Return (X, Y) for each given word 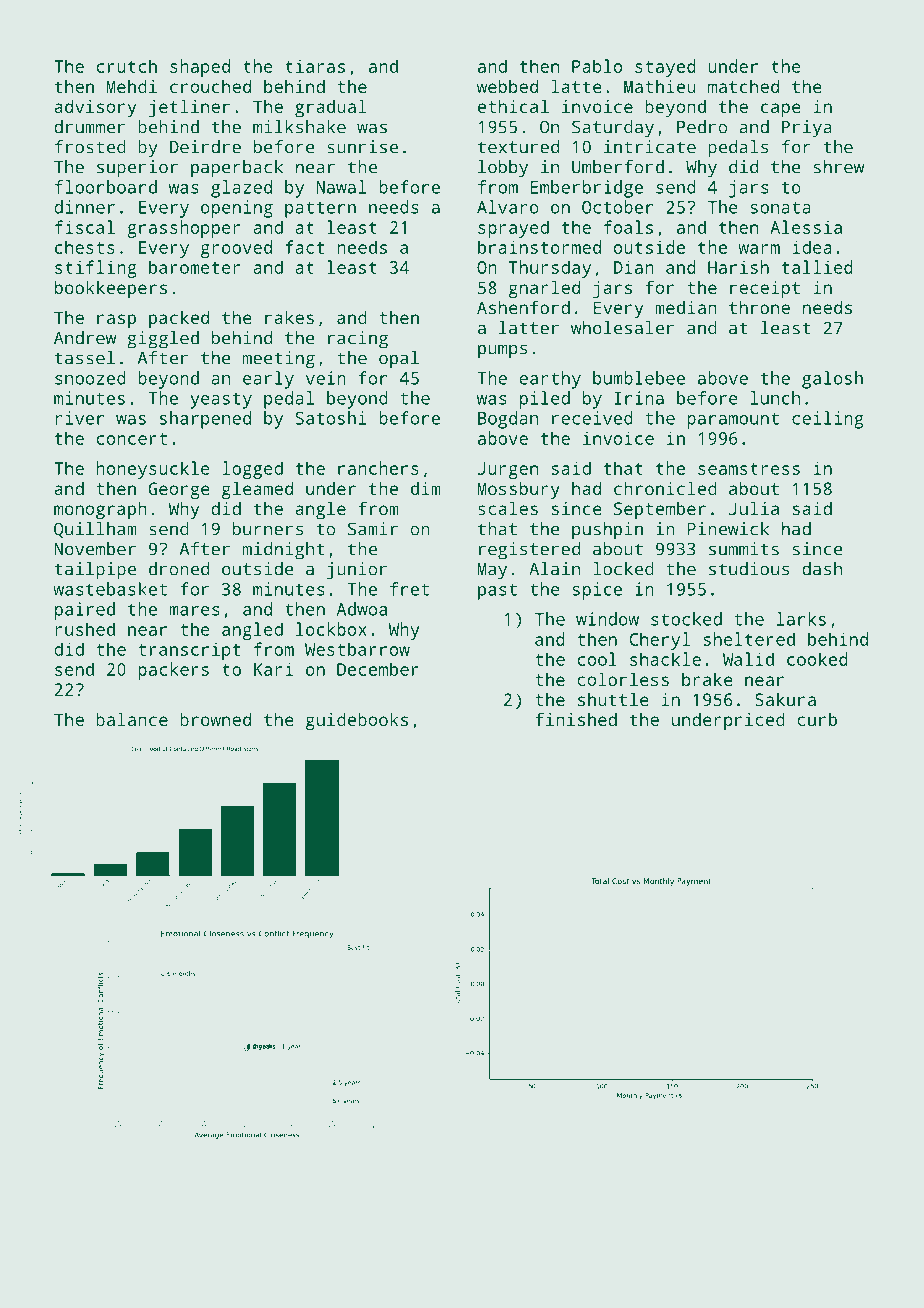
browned (215, 719)
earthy (550, 380)
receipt (765, 289)
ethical (513, 106)
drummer (89, 127)
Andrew (85, 338)
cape (781, 110)
